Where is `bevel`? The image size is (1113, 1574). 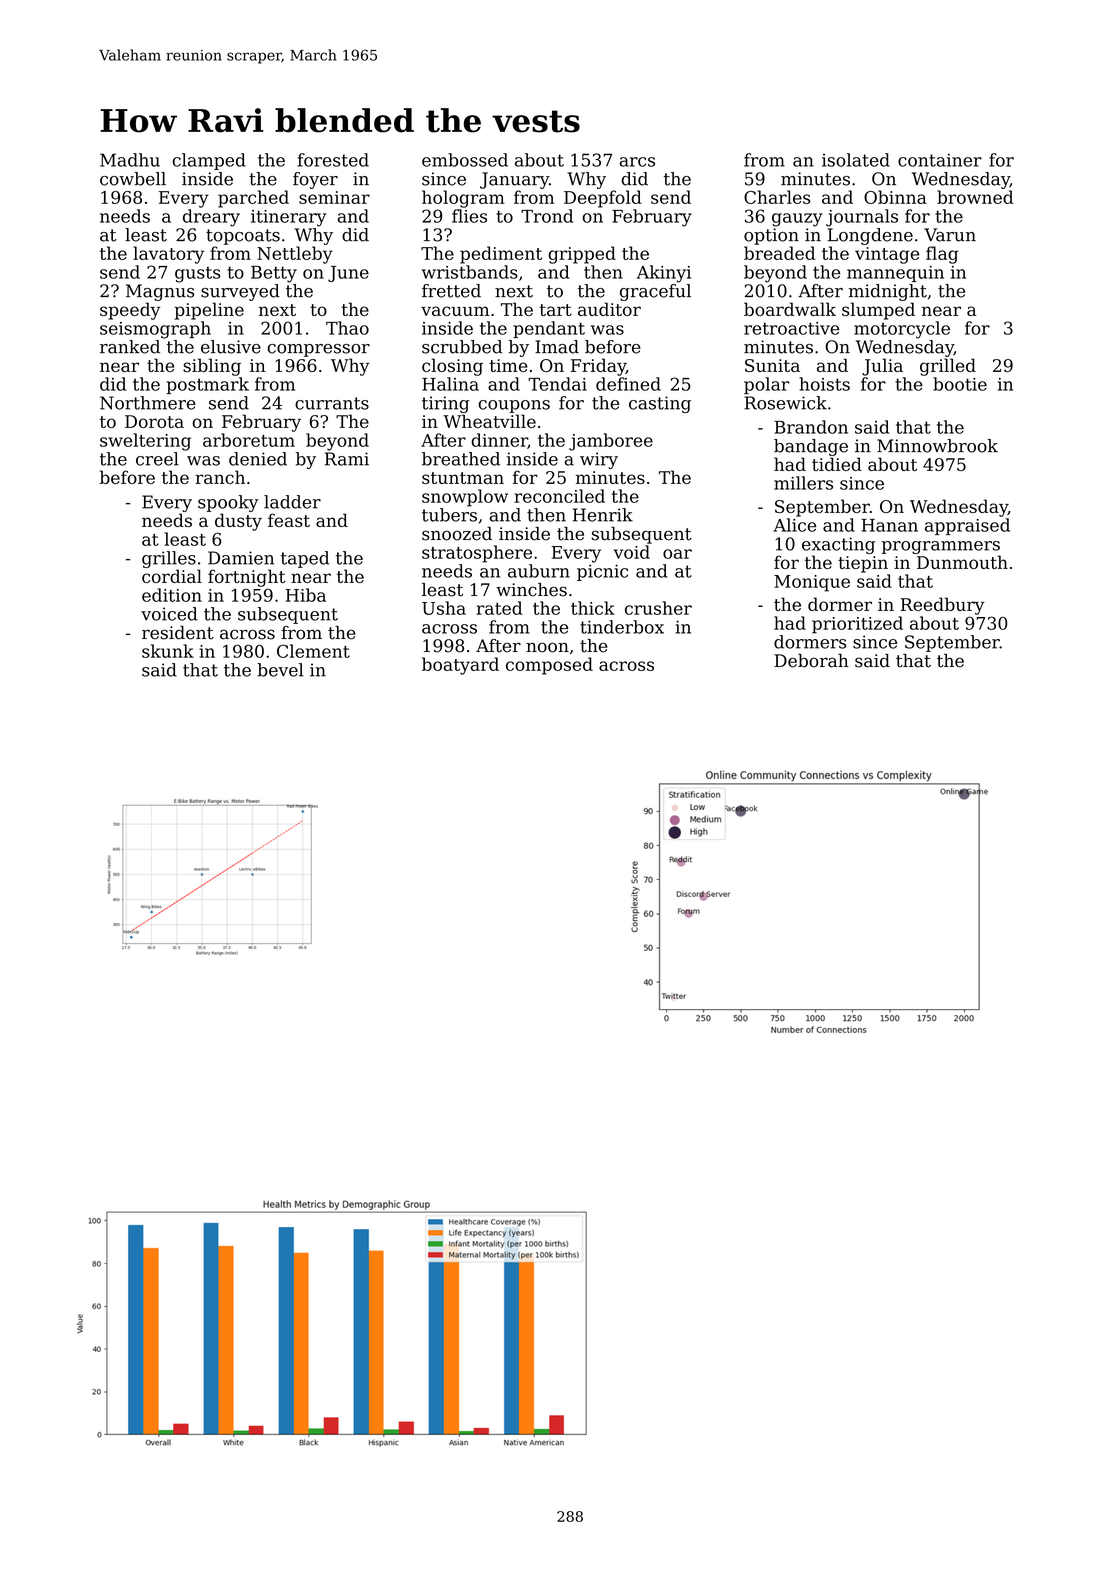
bevel is located at coordinates (280, 670).
